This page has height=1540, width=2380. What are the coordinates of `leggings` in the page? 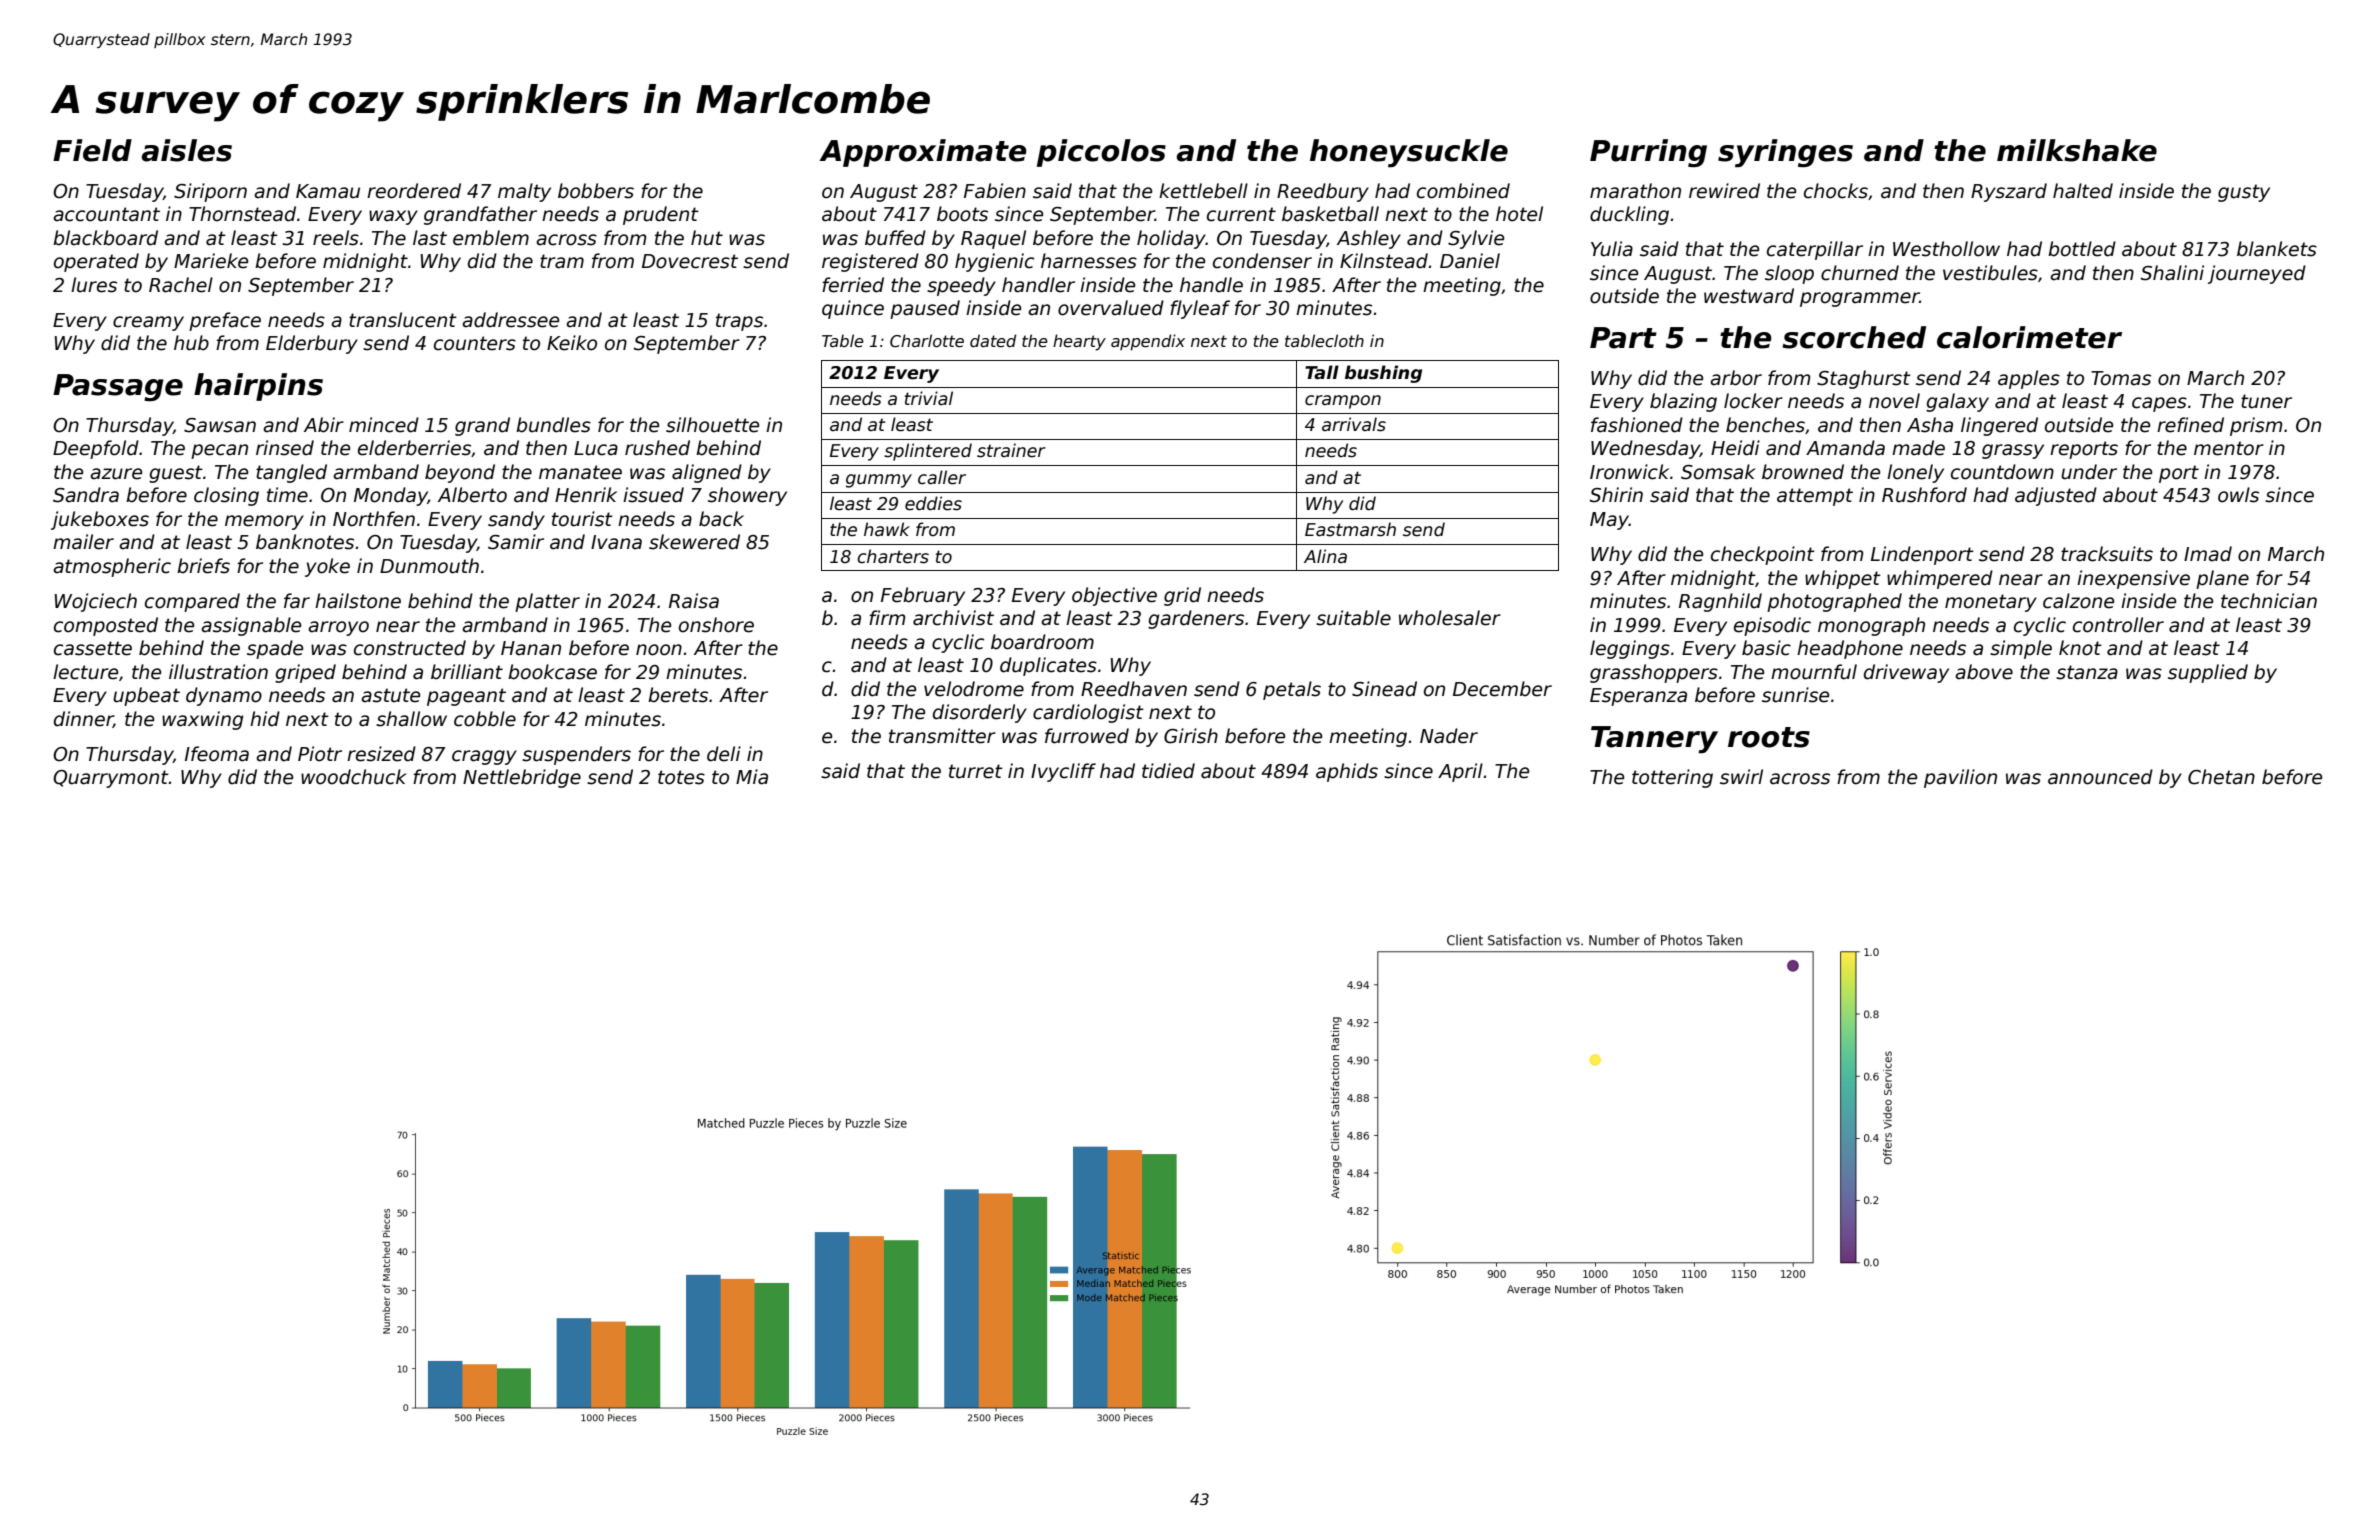 It's located at (1630, 649).
